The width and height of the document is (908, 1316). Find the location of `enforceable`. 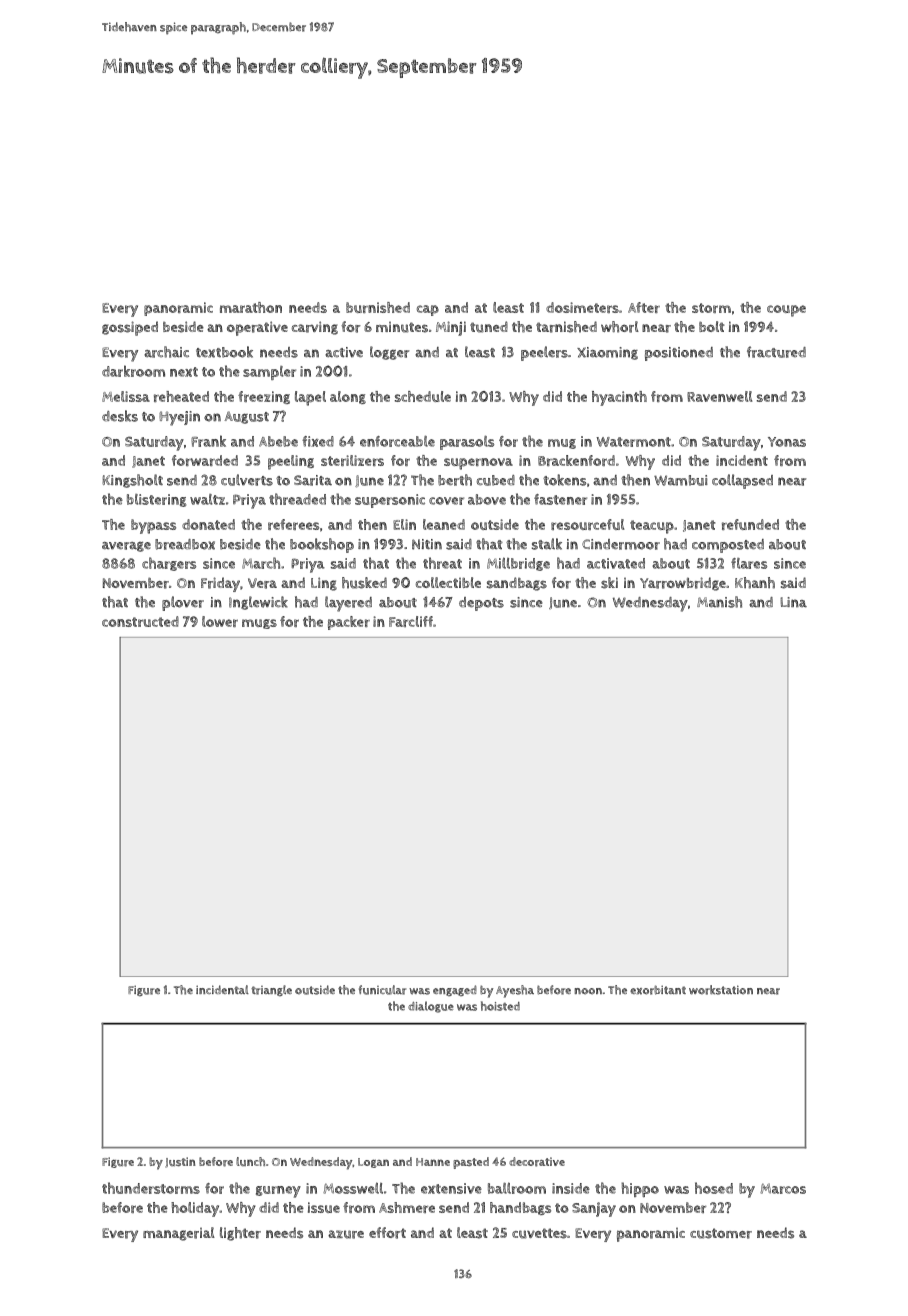

enforceable is located at coordinates (397, 441).
